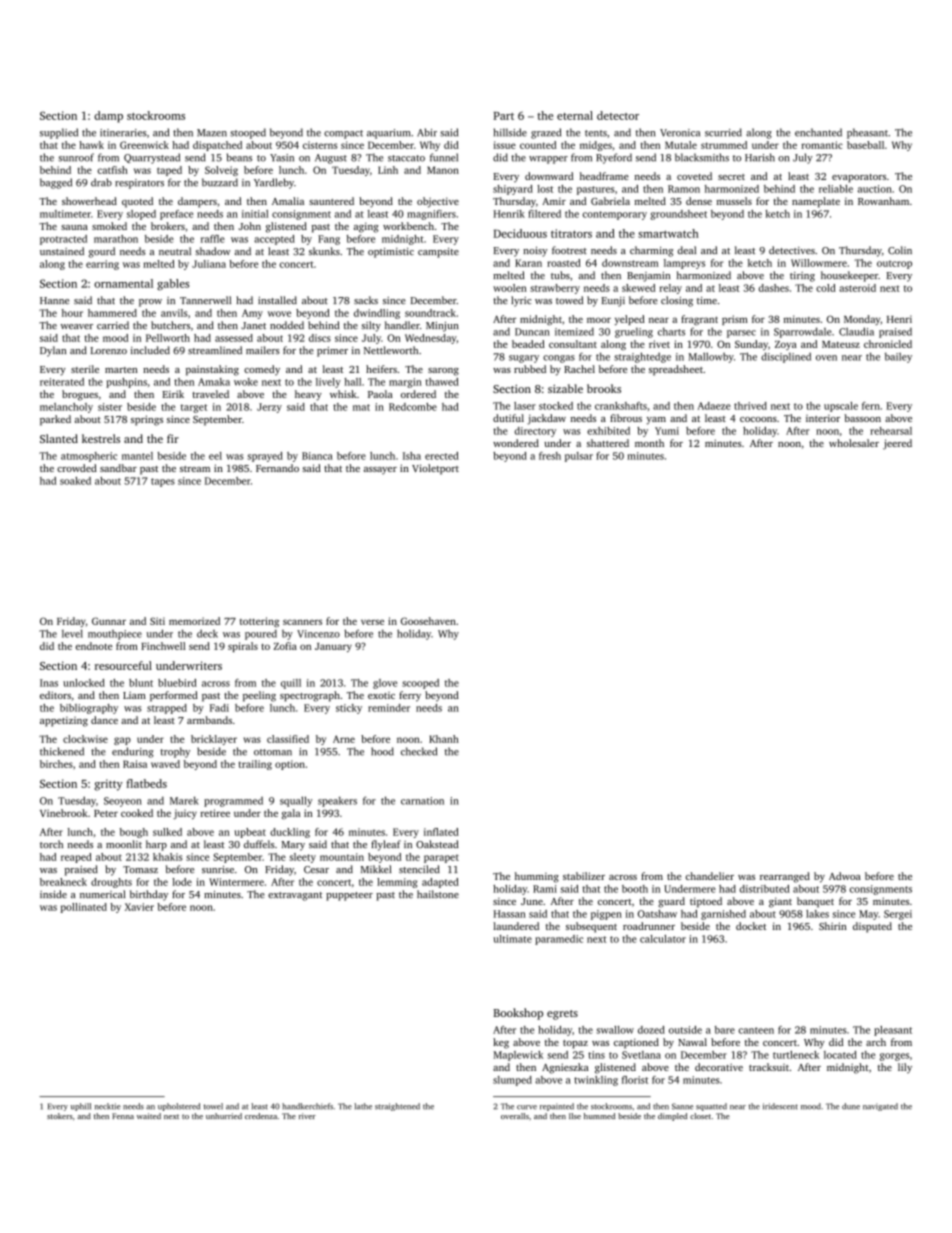 The image size is (952, 1233). What do you see at coordinates (444, 739) in the screenshot?
I see `Khanh` at bounding box center [444, 739].
